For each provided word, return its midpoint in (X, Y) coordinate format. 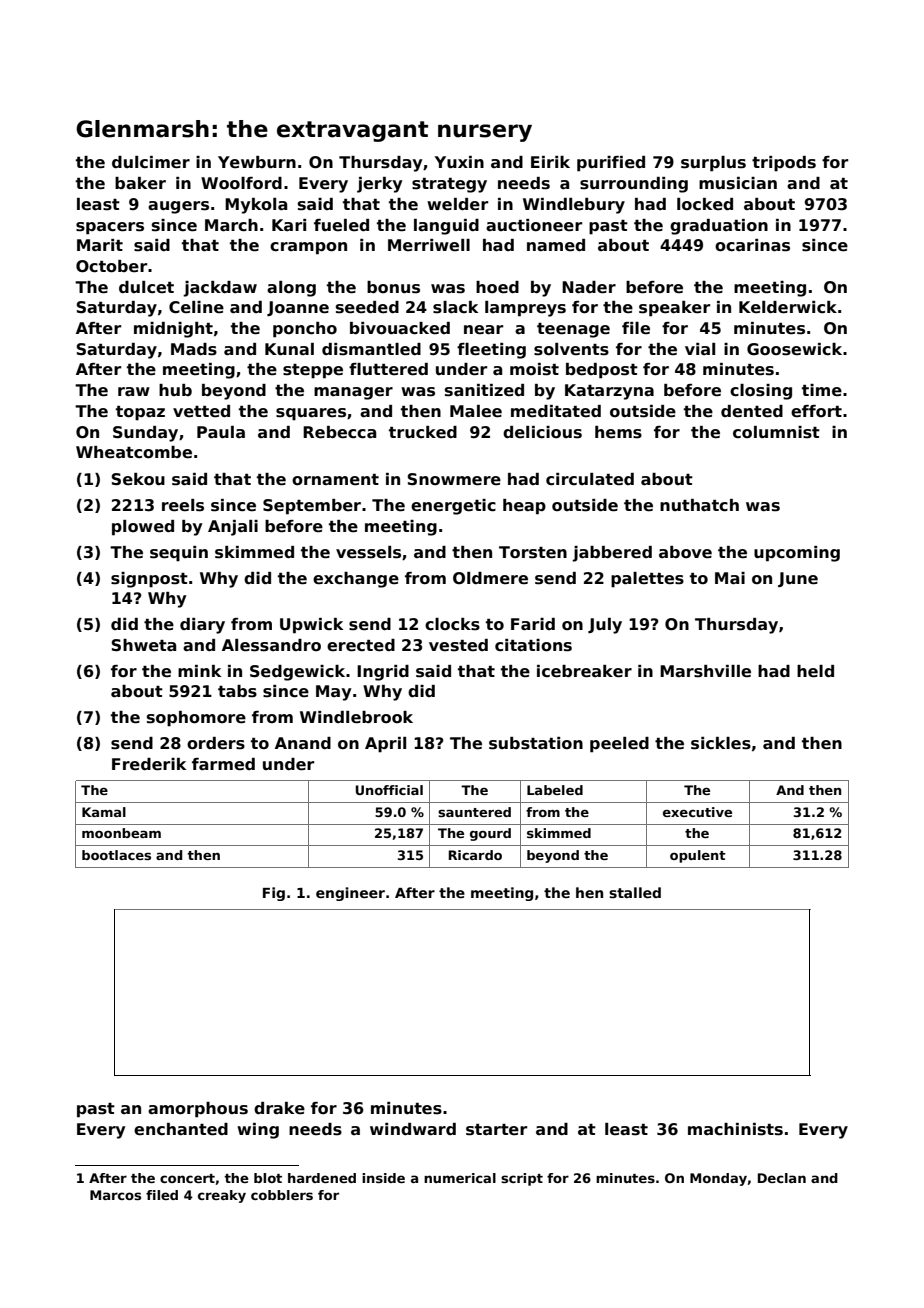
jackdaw (220, 289)
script (522, 1179)
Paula (221, 432)
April (385, 745)
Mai (730, 578)
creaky (222, 1196)
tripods (784, 164)
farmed (223, 764)
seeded (367, 307)
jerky (379, 185)
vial (700, 349)
